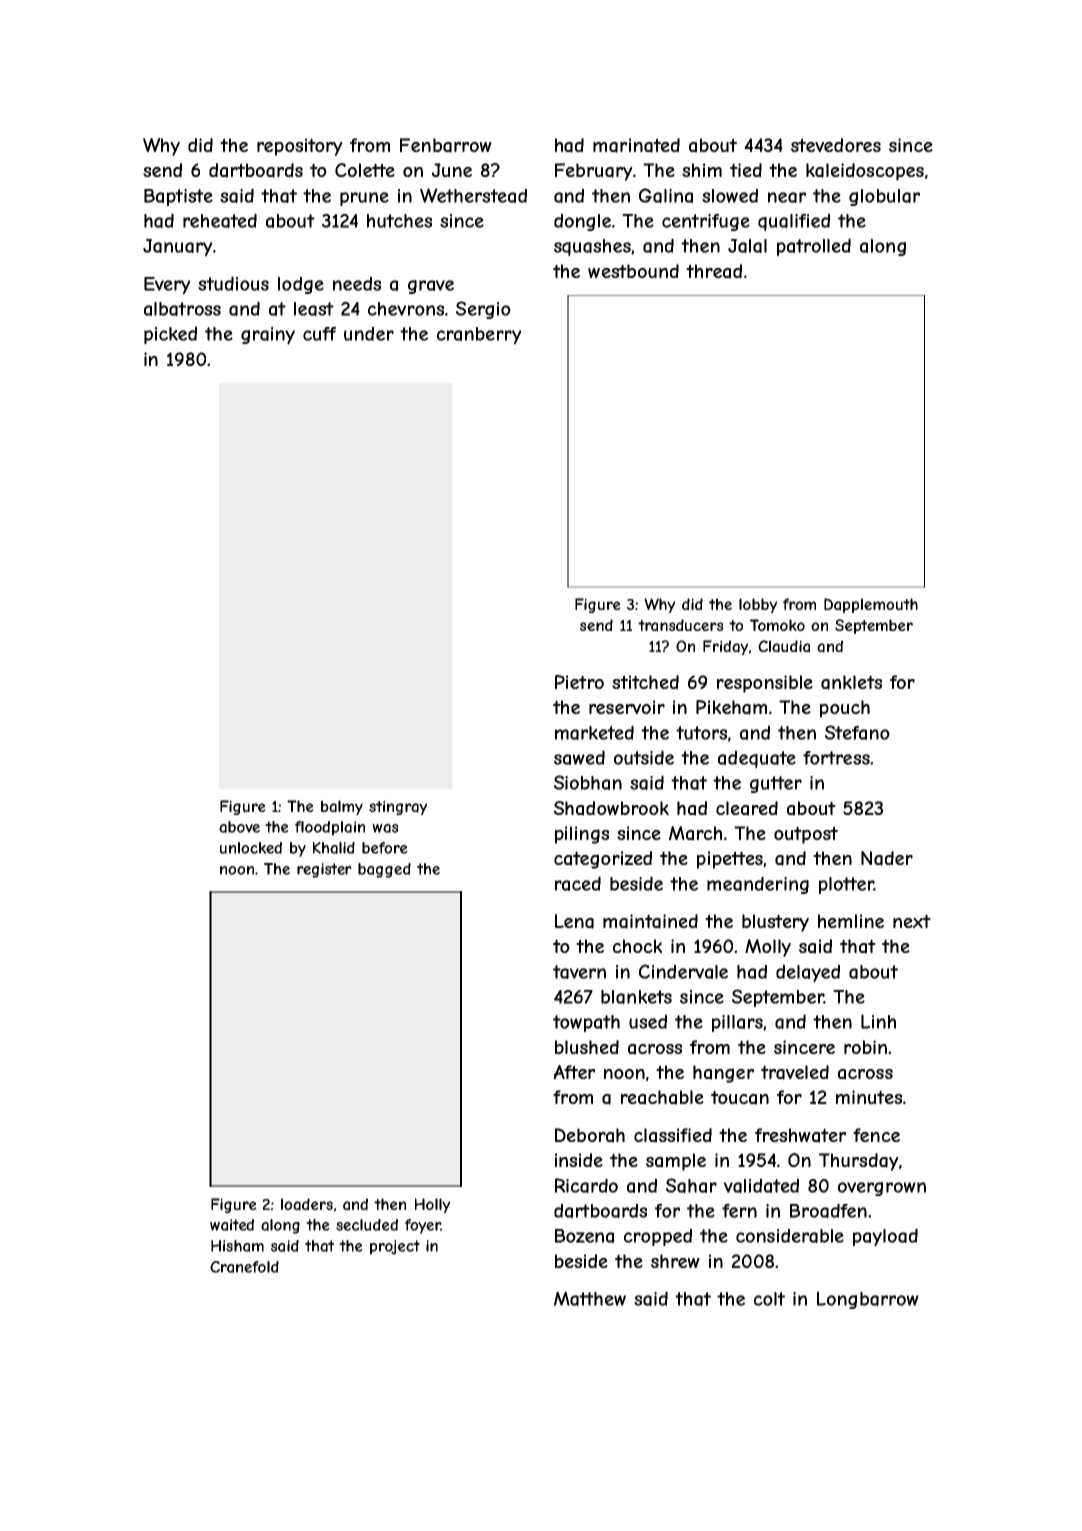 This screenshot has width=1082, height=1531. What do you see at coordinates (244, 1267) in the screenshot?
I see `Cranefold` at bounding box center [244, 1267].
